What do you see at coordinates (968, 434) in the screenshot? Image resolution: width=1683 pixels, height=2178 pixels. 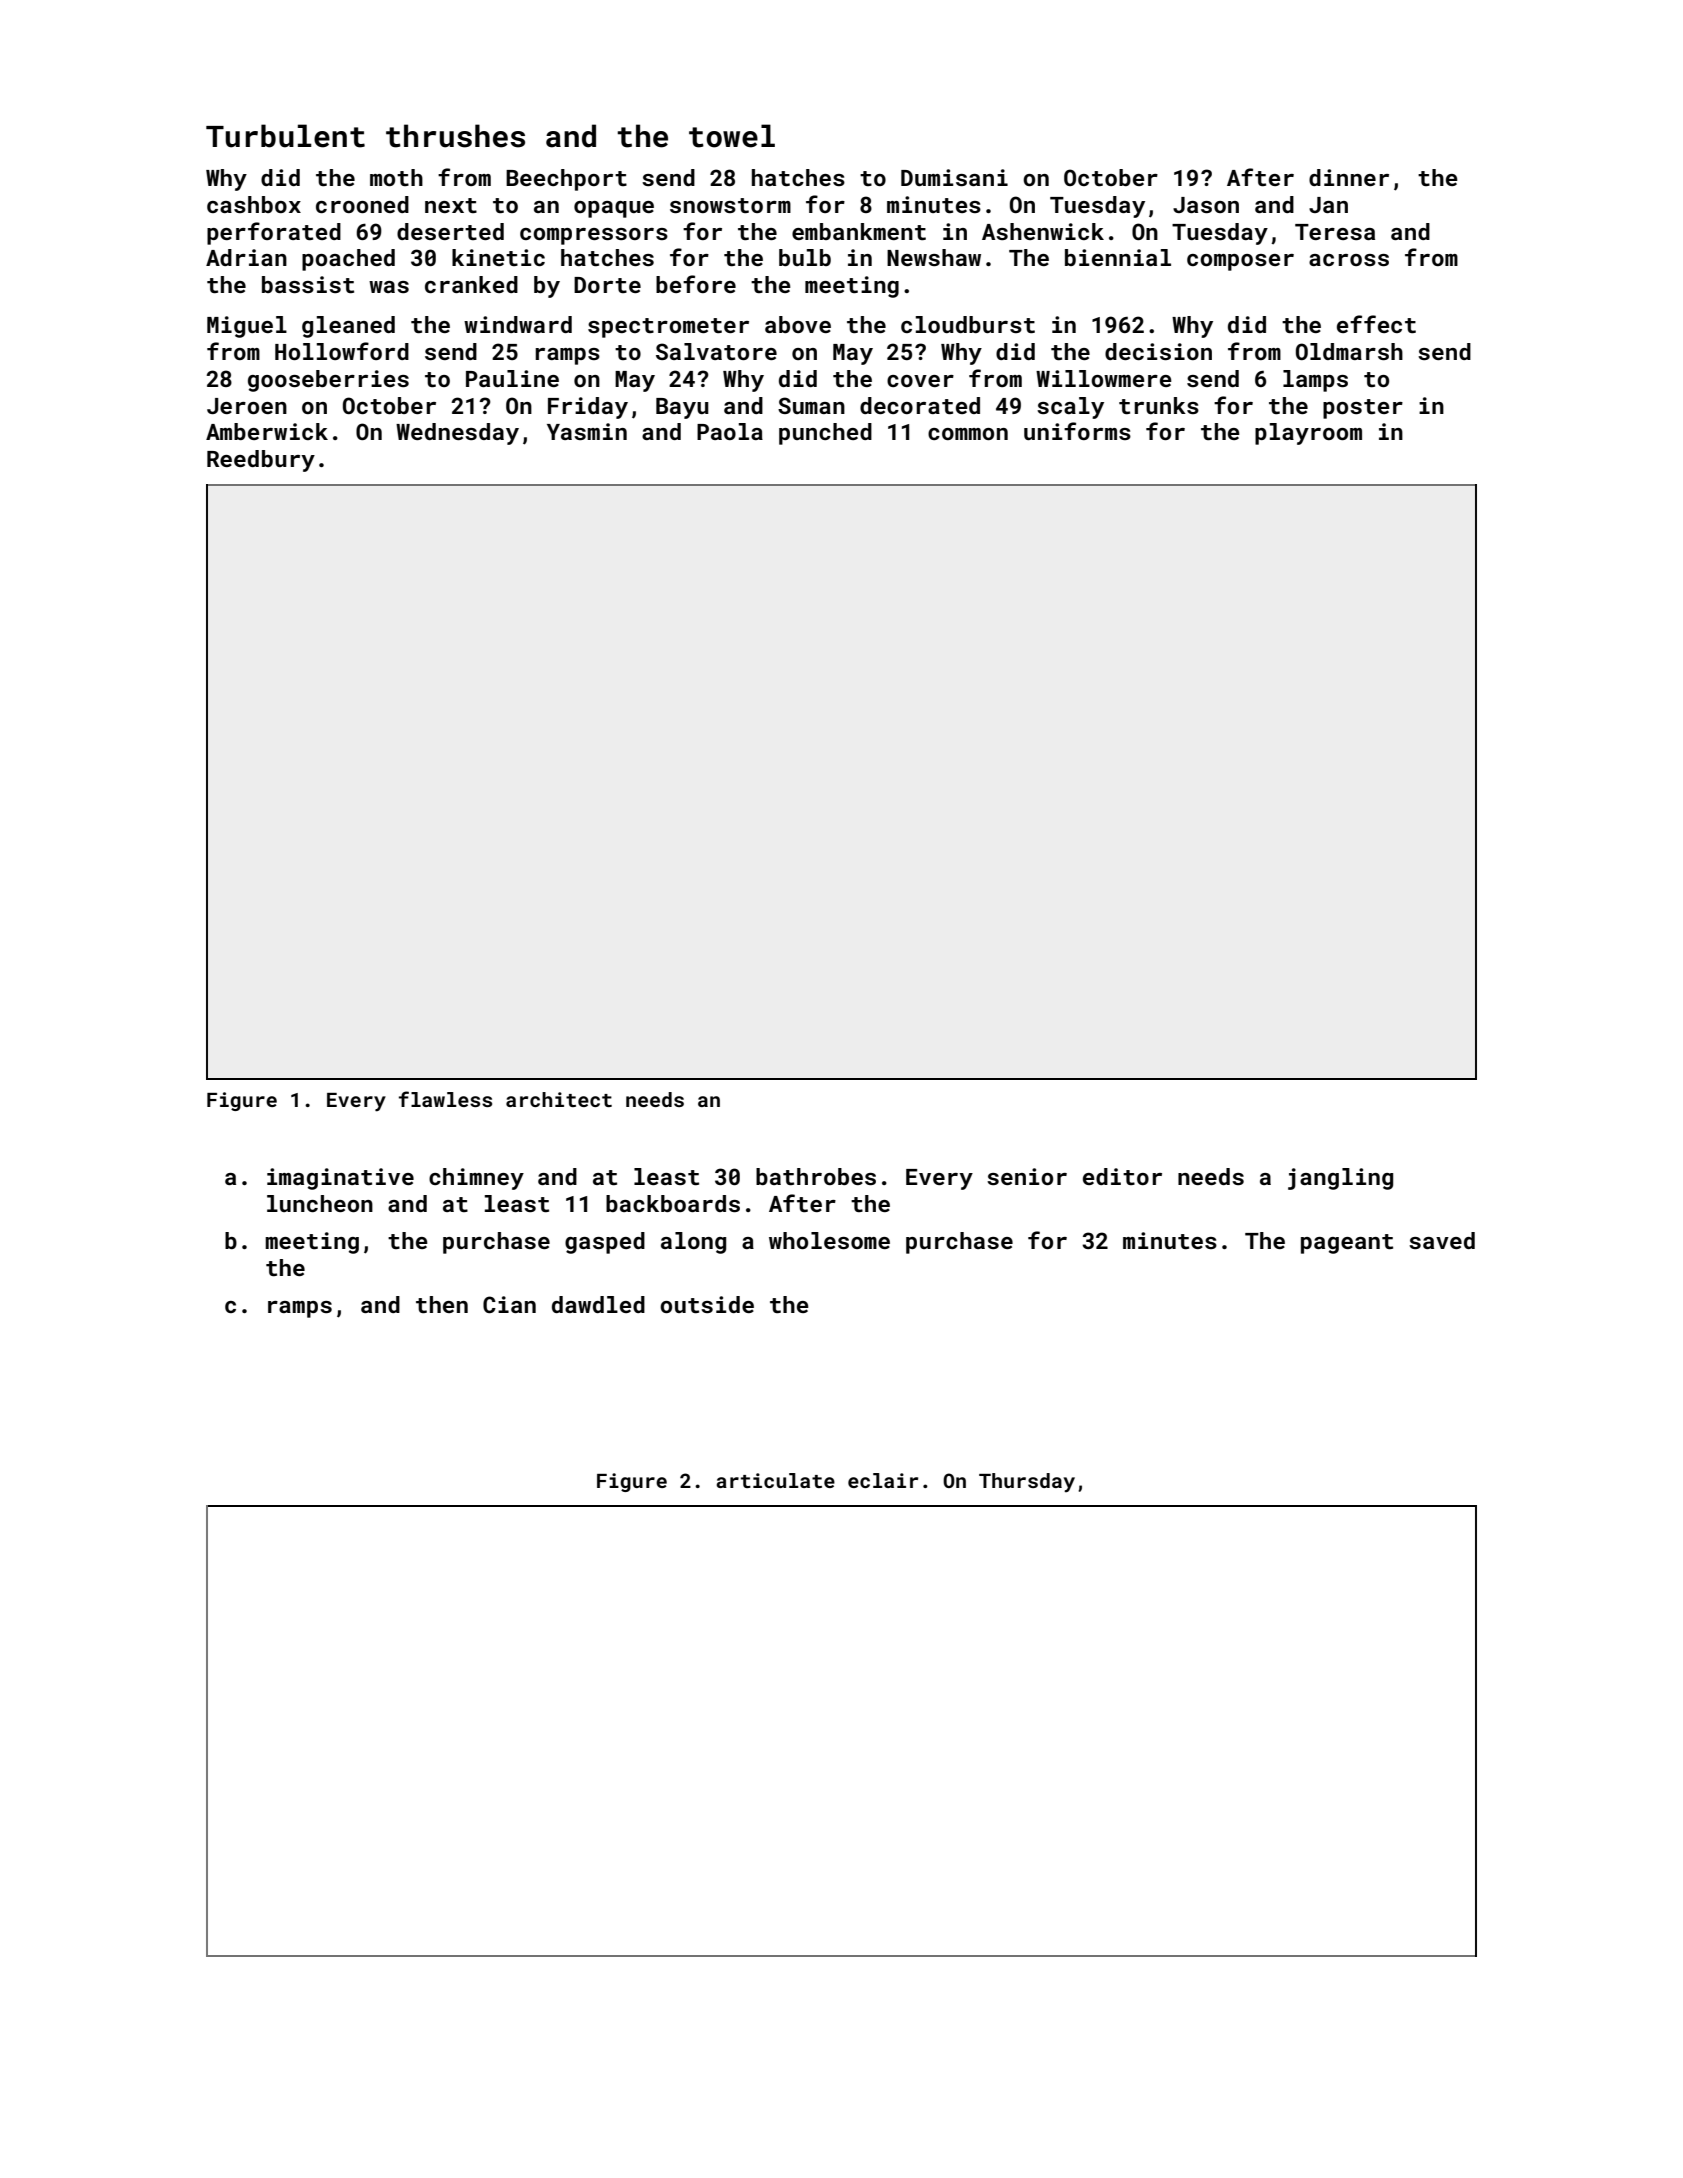 I see `common` at bounding box center [968, 434].
